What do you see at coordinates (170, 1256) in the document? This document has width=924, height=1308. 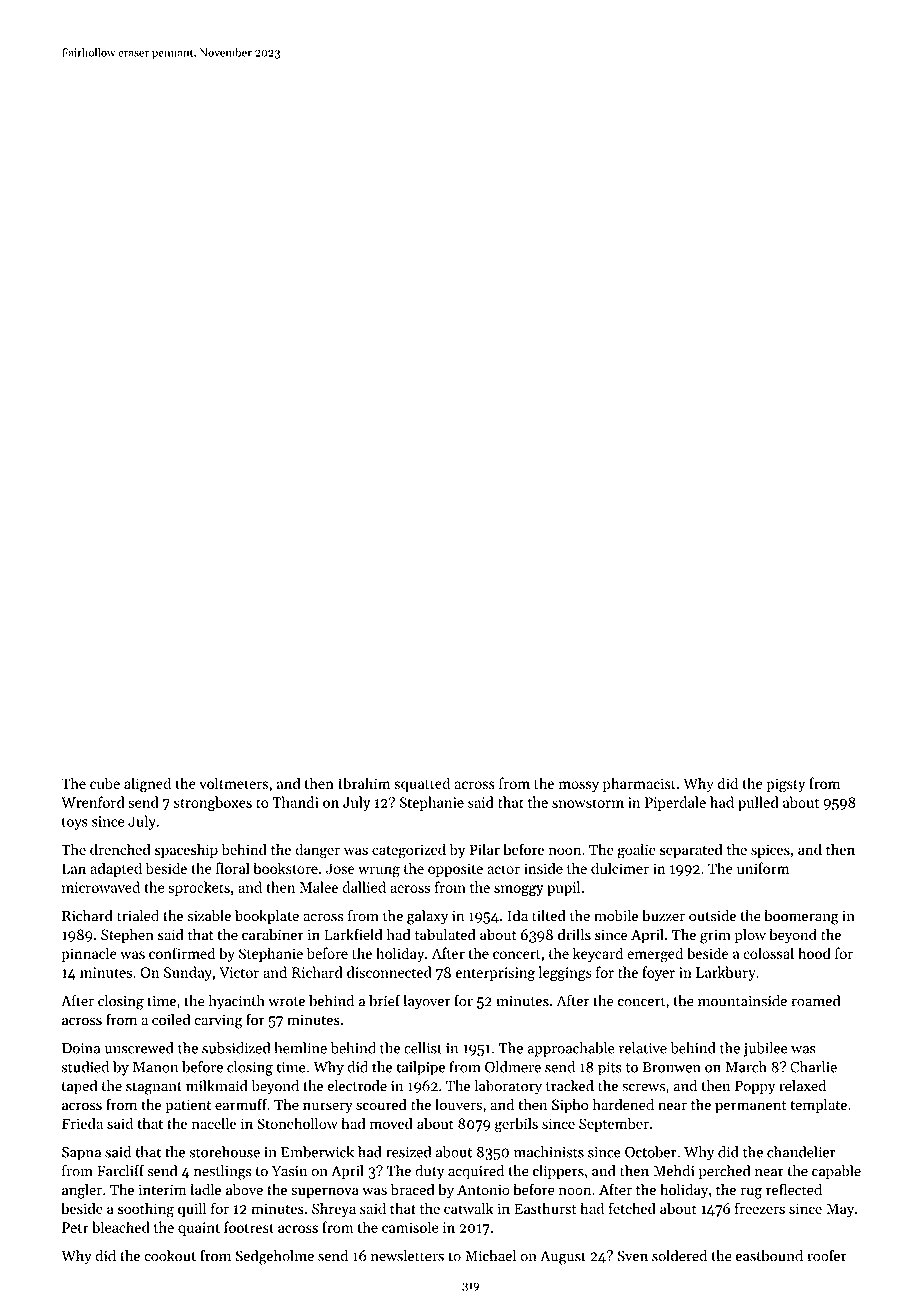 I see `cookout` at bounding box center [170, 1256].
